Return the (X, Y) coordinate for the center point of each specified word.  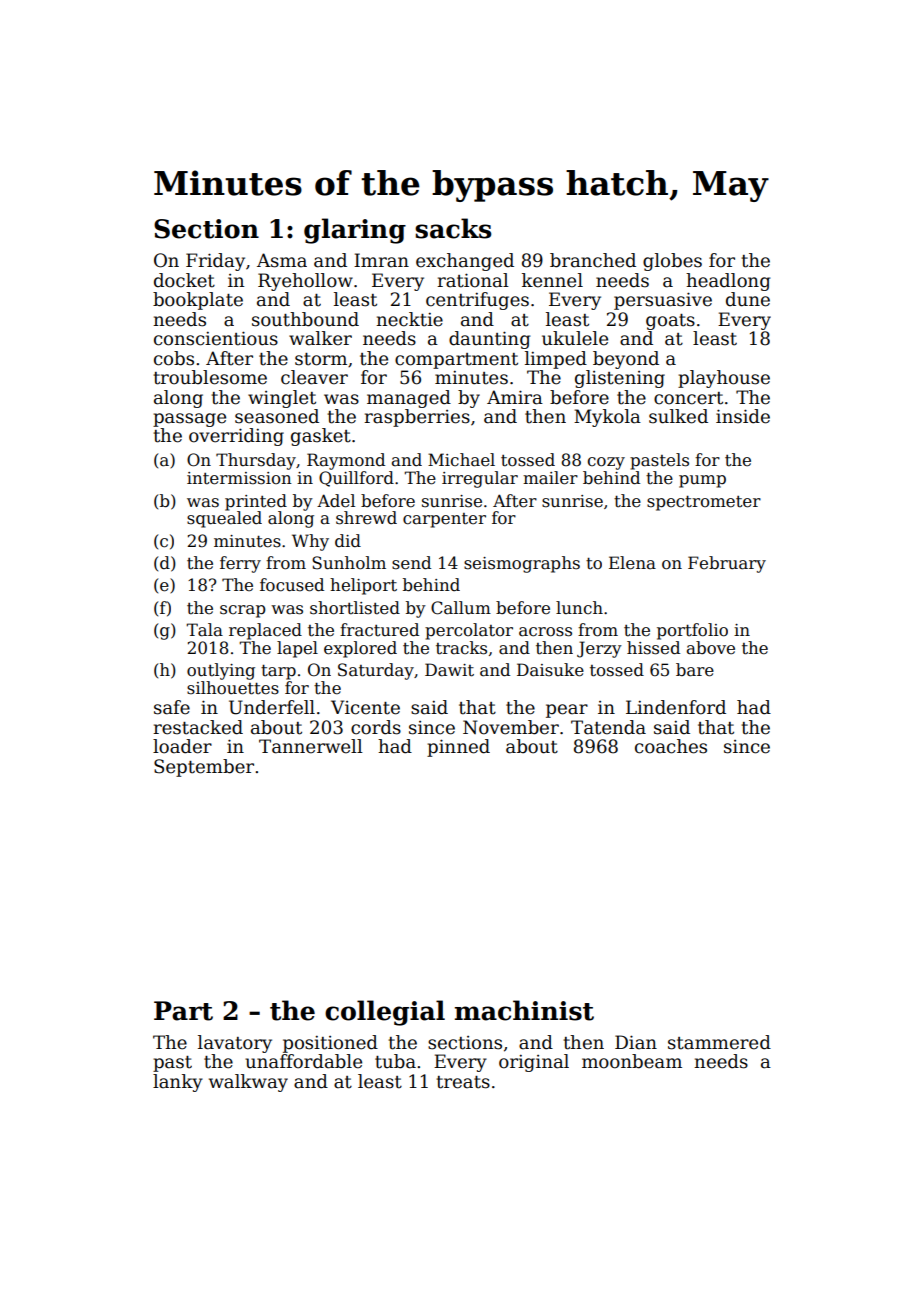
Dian (636, 1042)
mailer (550, 478)
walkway (248, 1083)
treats (463, 1082)
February (727, 564)
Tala (204, 630)
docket (184, 280)
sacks (453, 228)
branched (593, 260)
